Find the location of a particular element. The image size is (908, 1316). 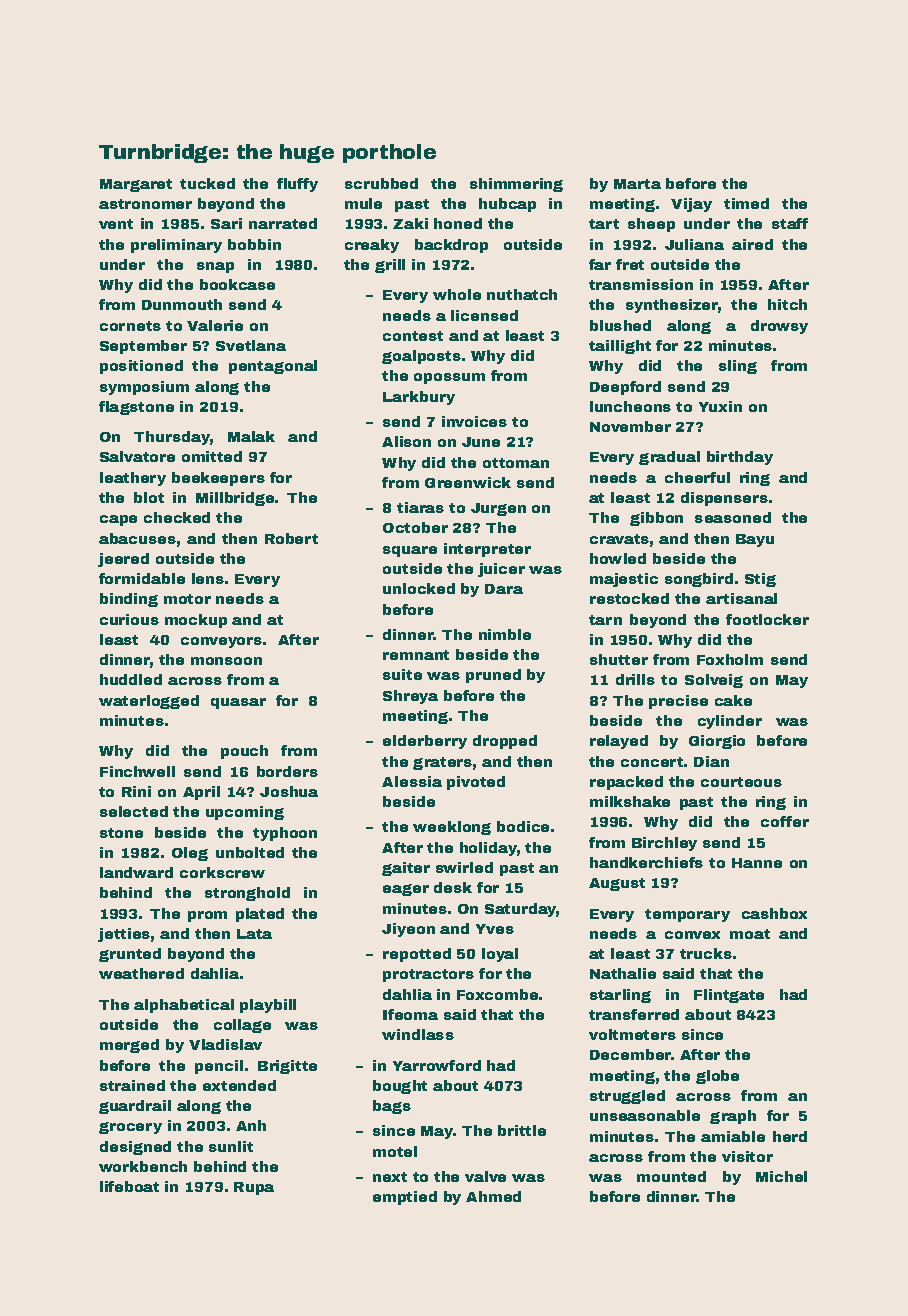

Hanne is located at coordinates (757, 863).
